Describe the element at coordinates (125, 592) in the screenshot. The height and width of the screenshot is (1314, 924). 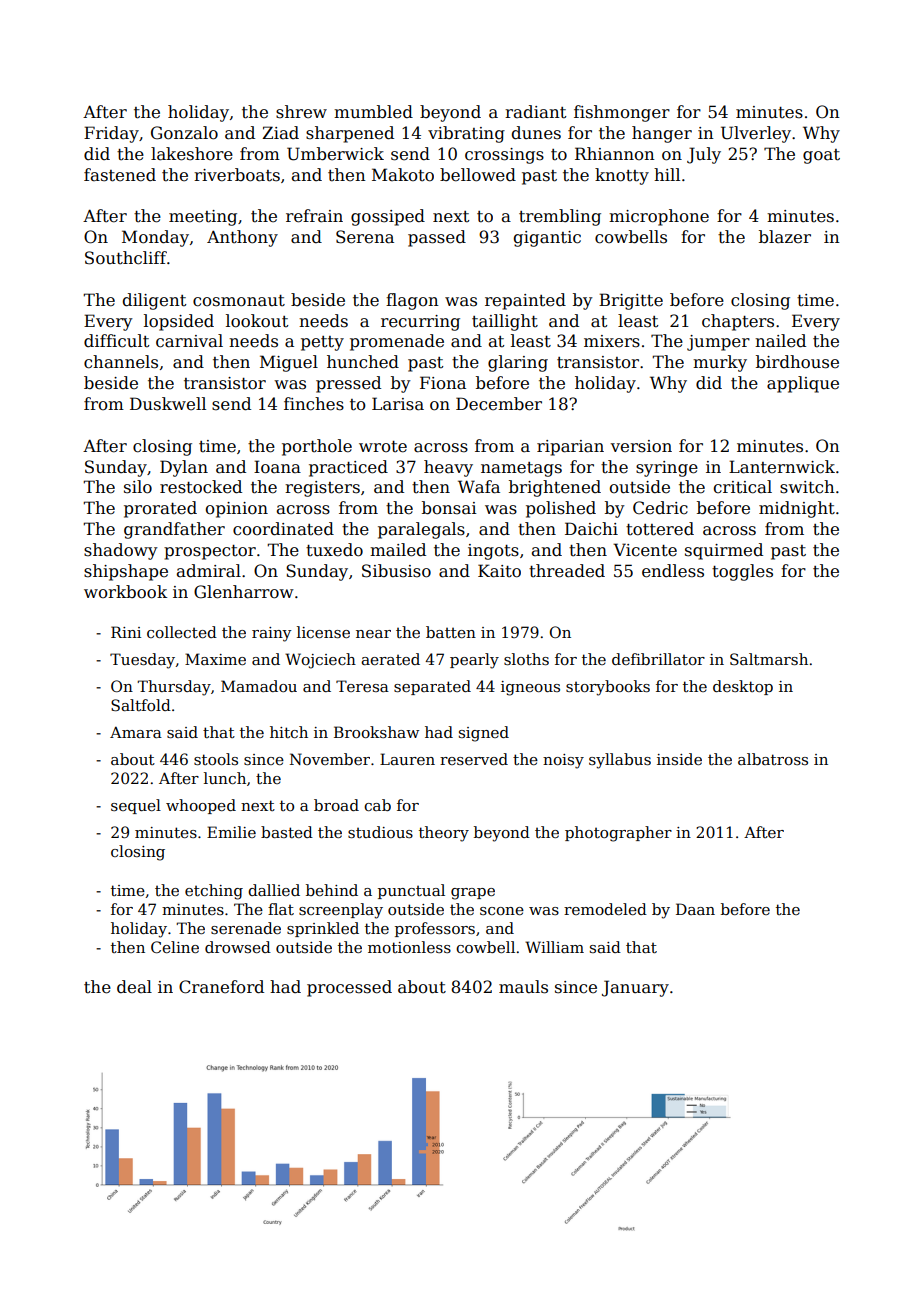
I see `workbook` at that location.
